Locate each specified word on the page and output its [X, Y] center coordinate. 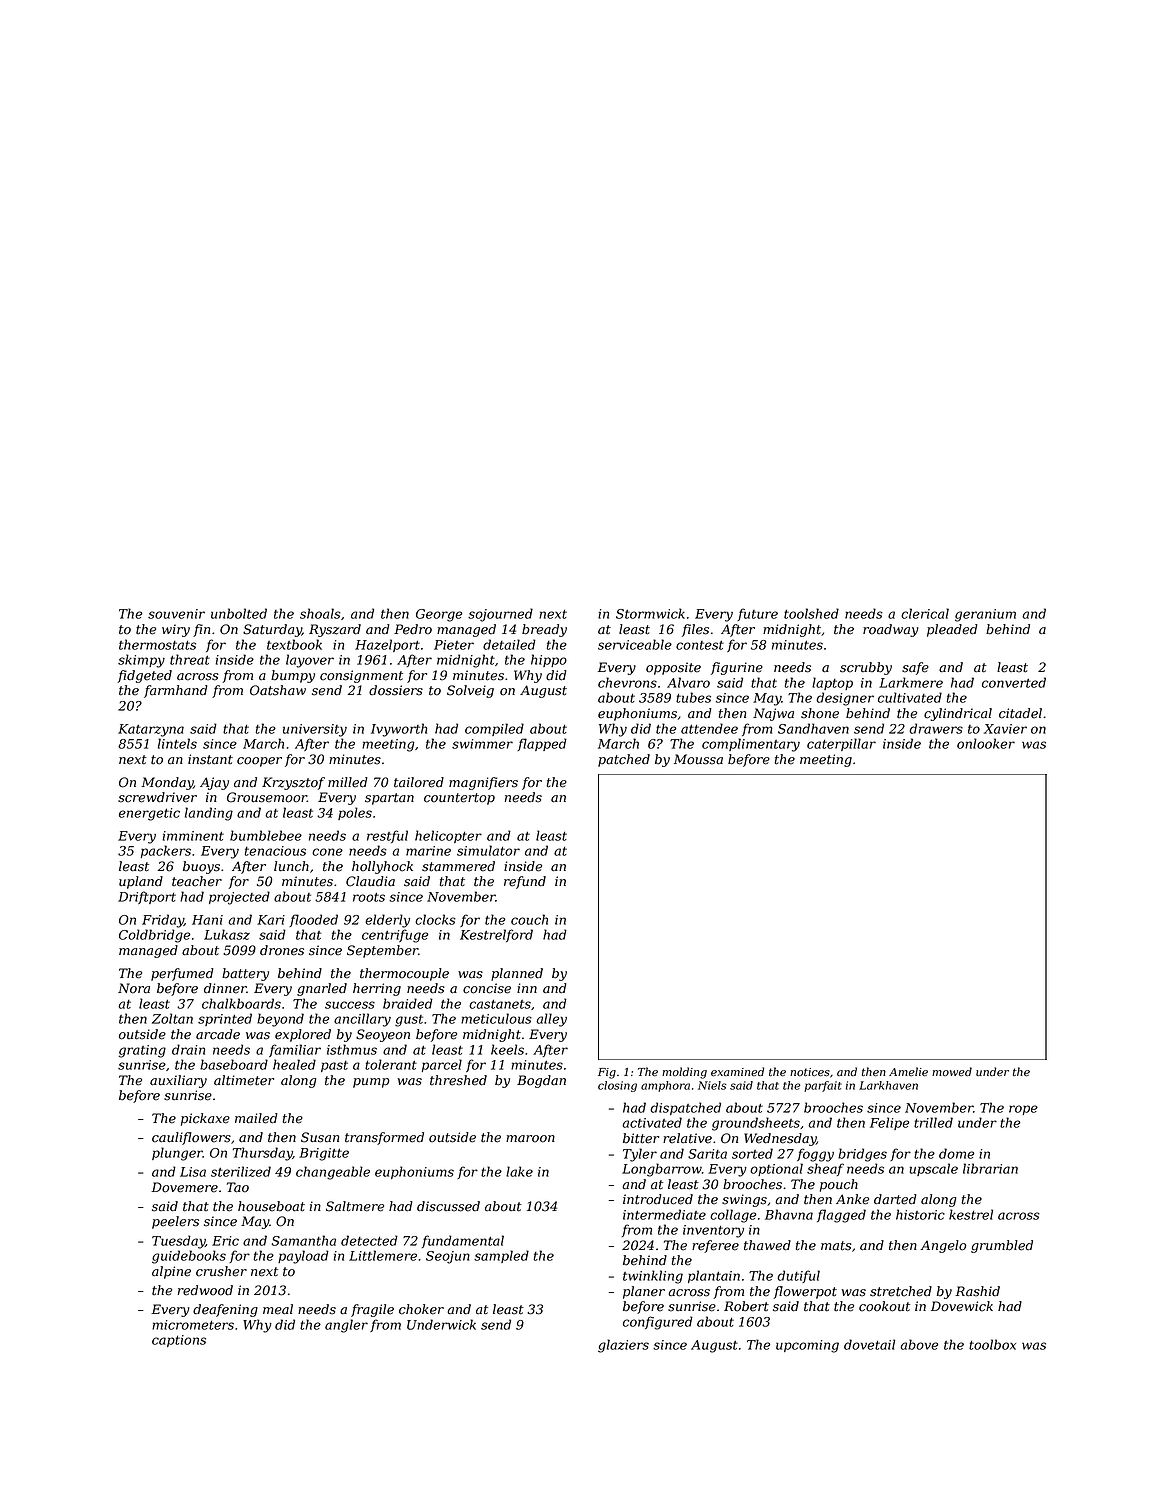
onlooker [986, 743]
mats [836, 1246]
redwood [205, 1290]
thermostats [157, 644]
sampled [501, 1256]
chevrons [627, 682]
